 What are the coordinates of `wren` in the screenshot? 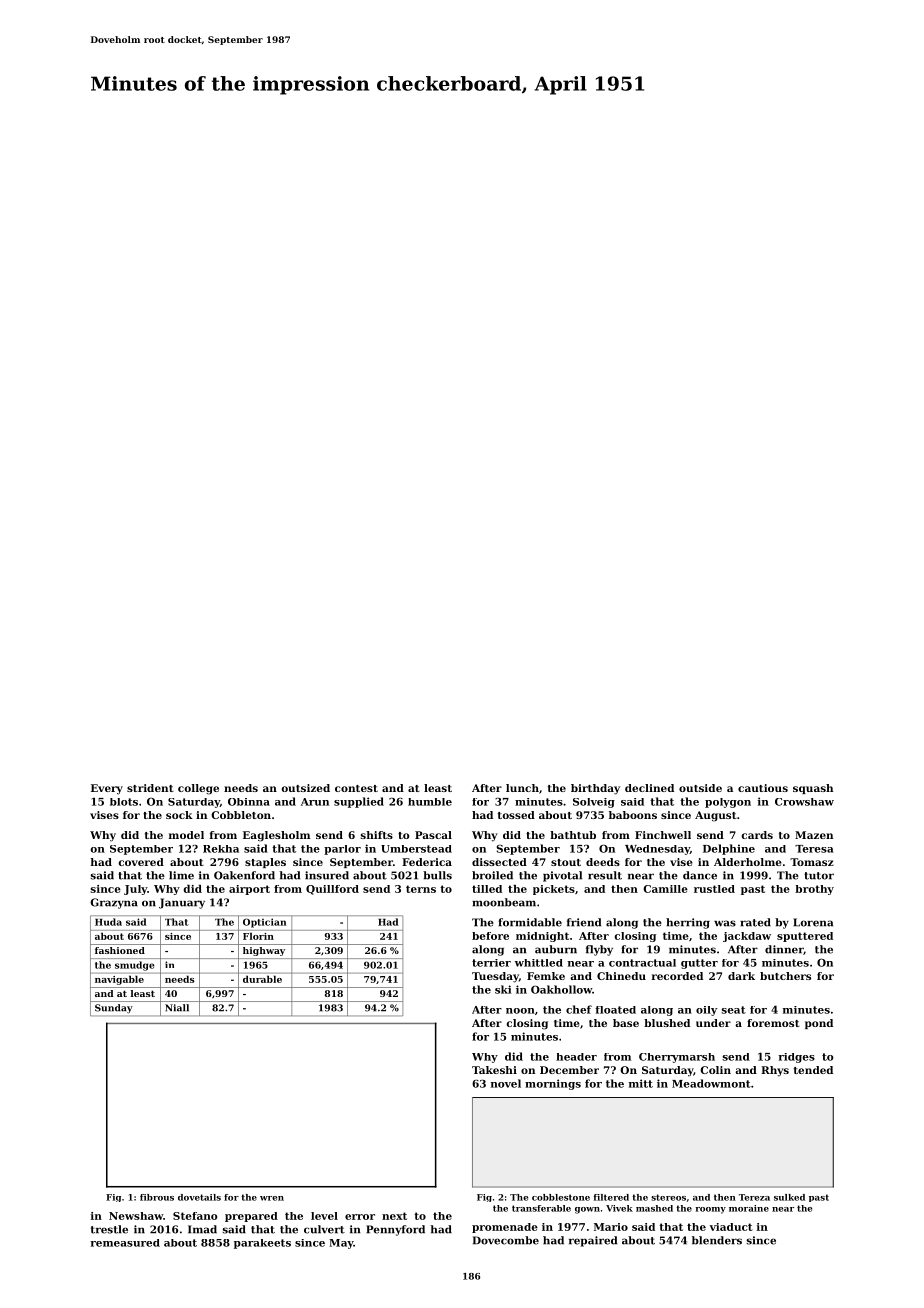 It's located at (272, 1198).
